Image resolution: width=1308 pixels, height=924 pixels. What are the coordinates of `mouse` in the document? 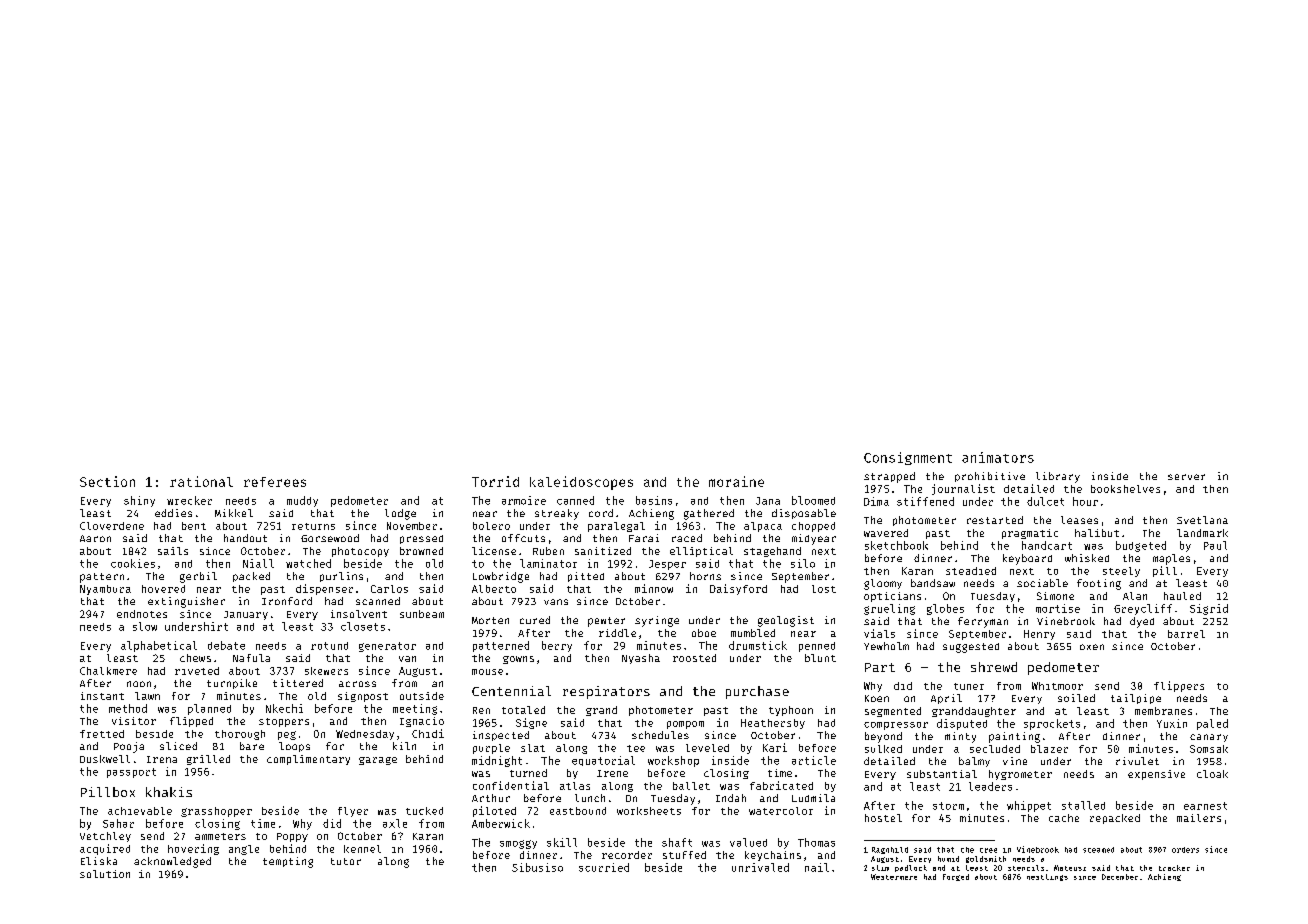 It's located at (487, 672).
